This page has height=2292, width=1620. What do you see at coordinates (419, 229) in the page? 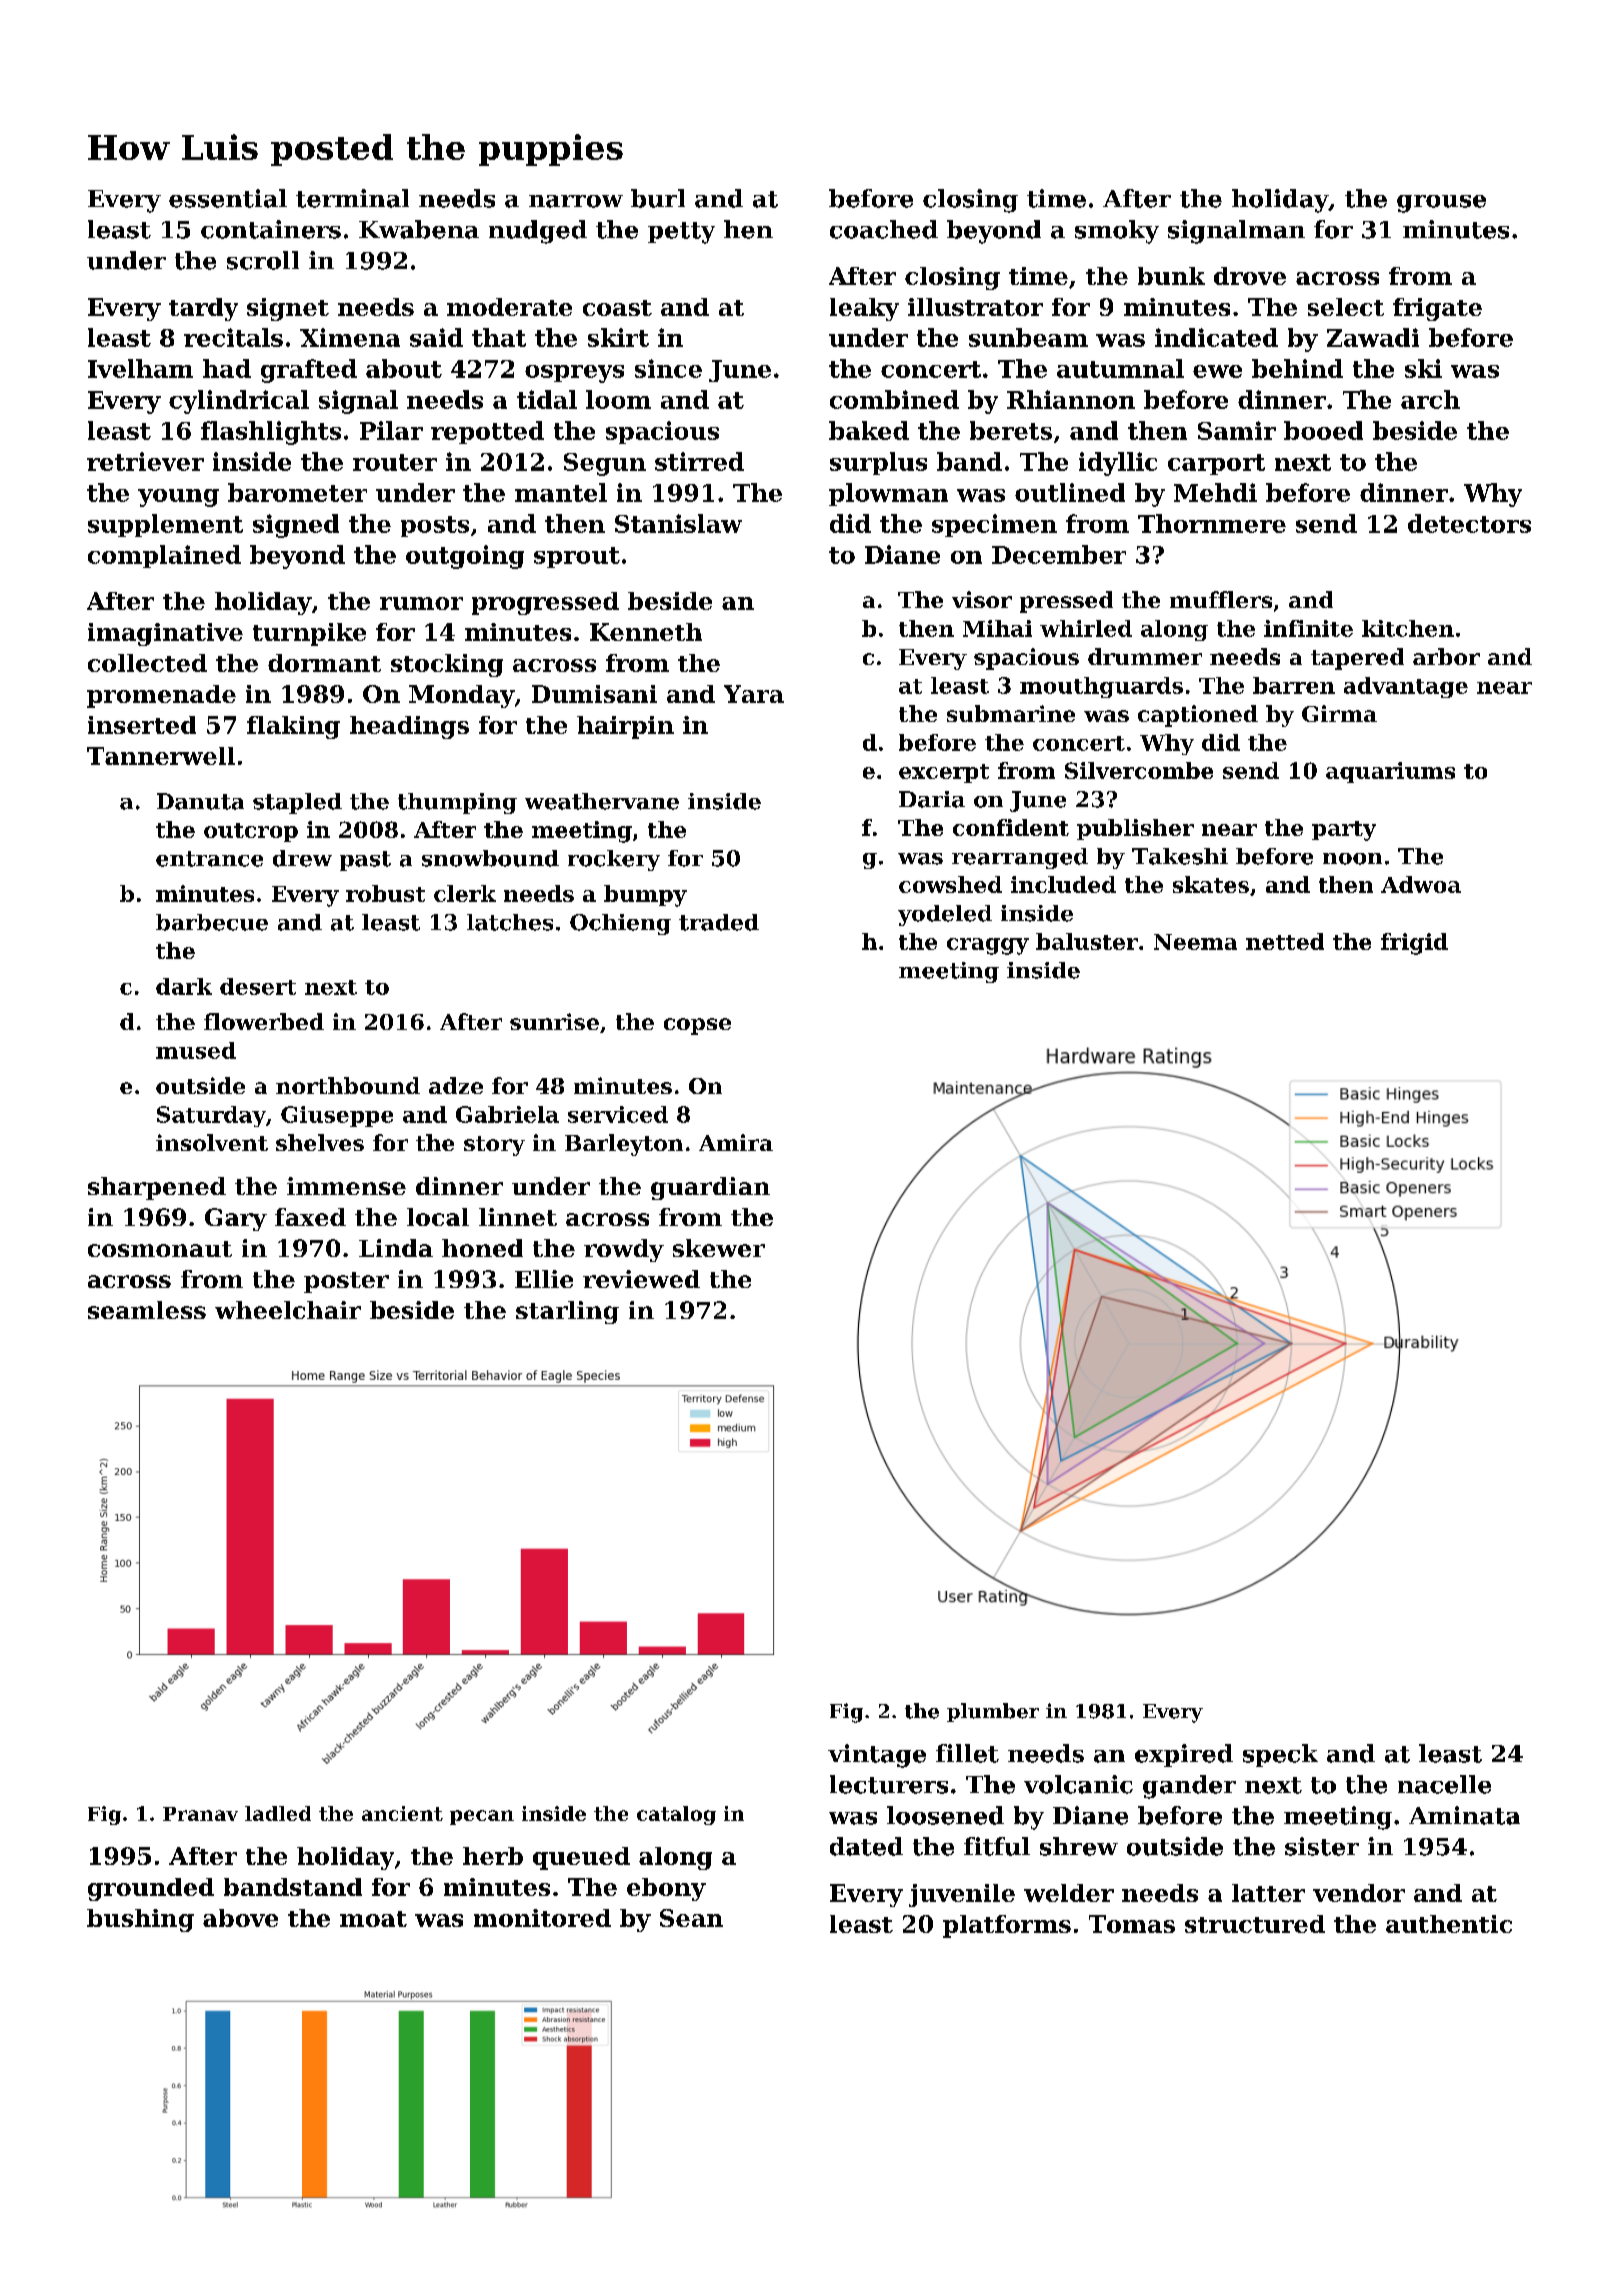
I see `Kwabena` at bounding box center [419, 229].
